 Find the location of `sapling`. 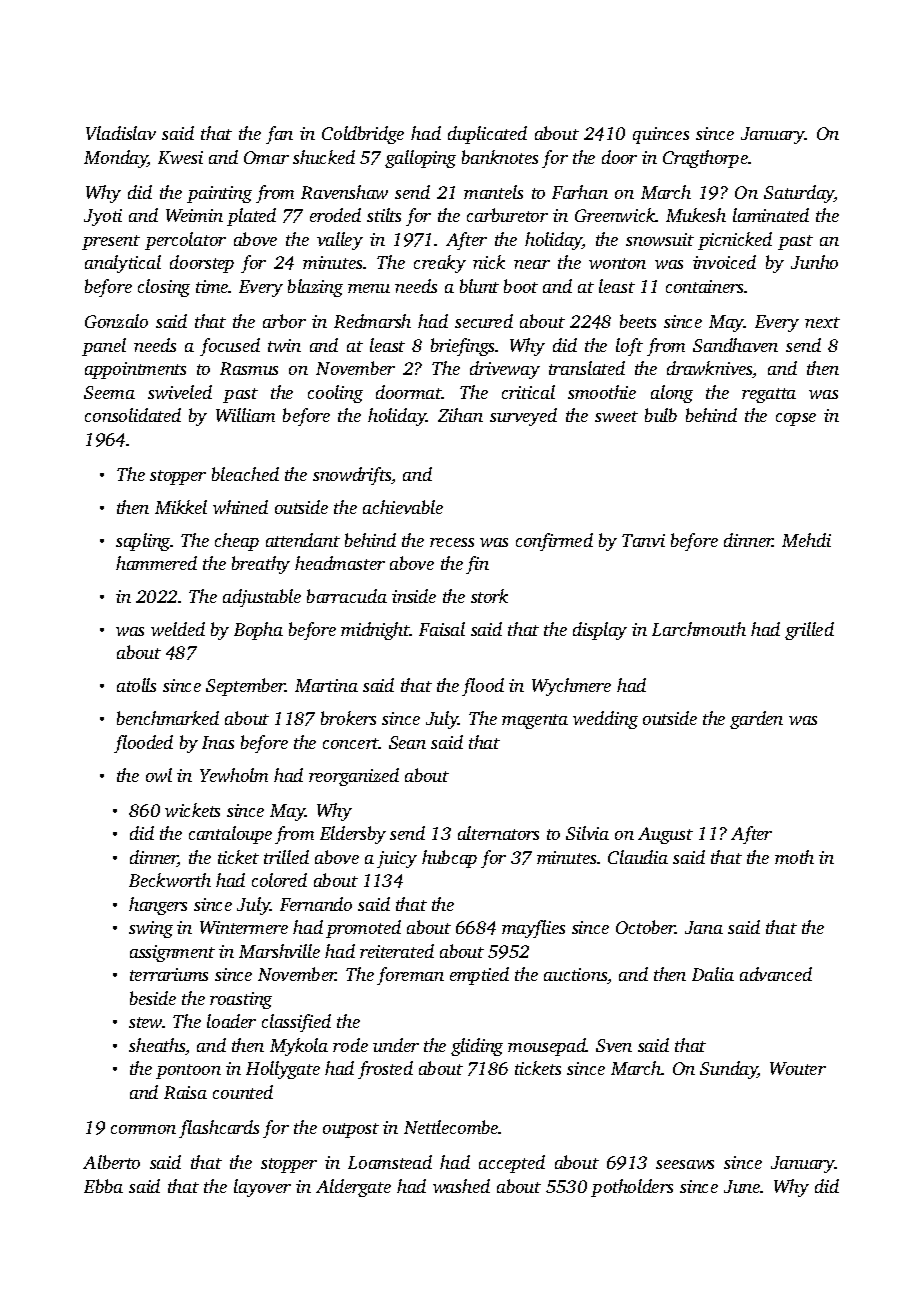

sapling is located at coordinates (143, 542).
